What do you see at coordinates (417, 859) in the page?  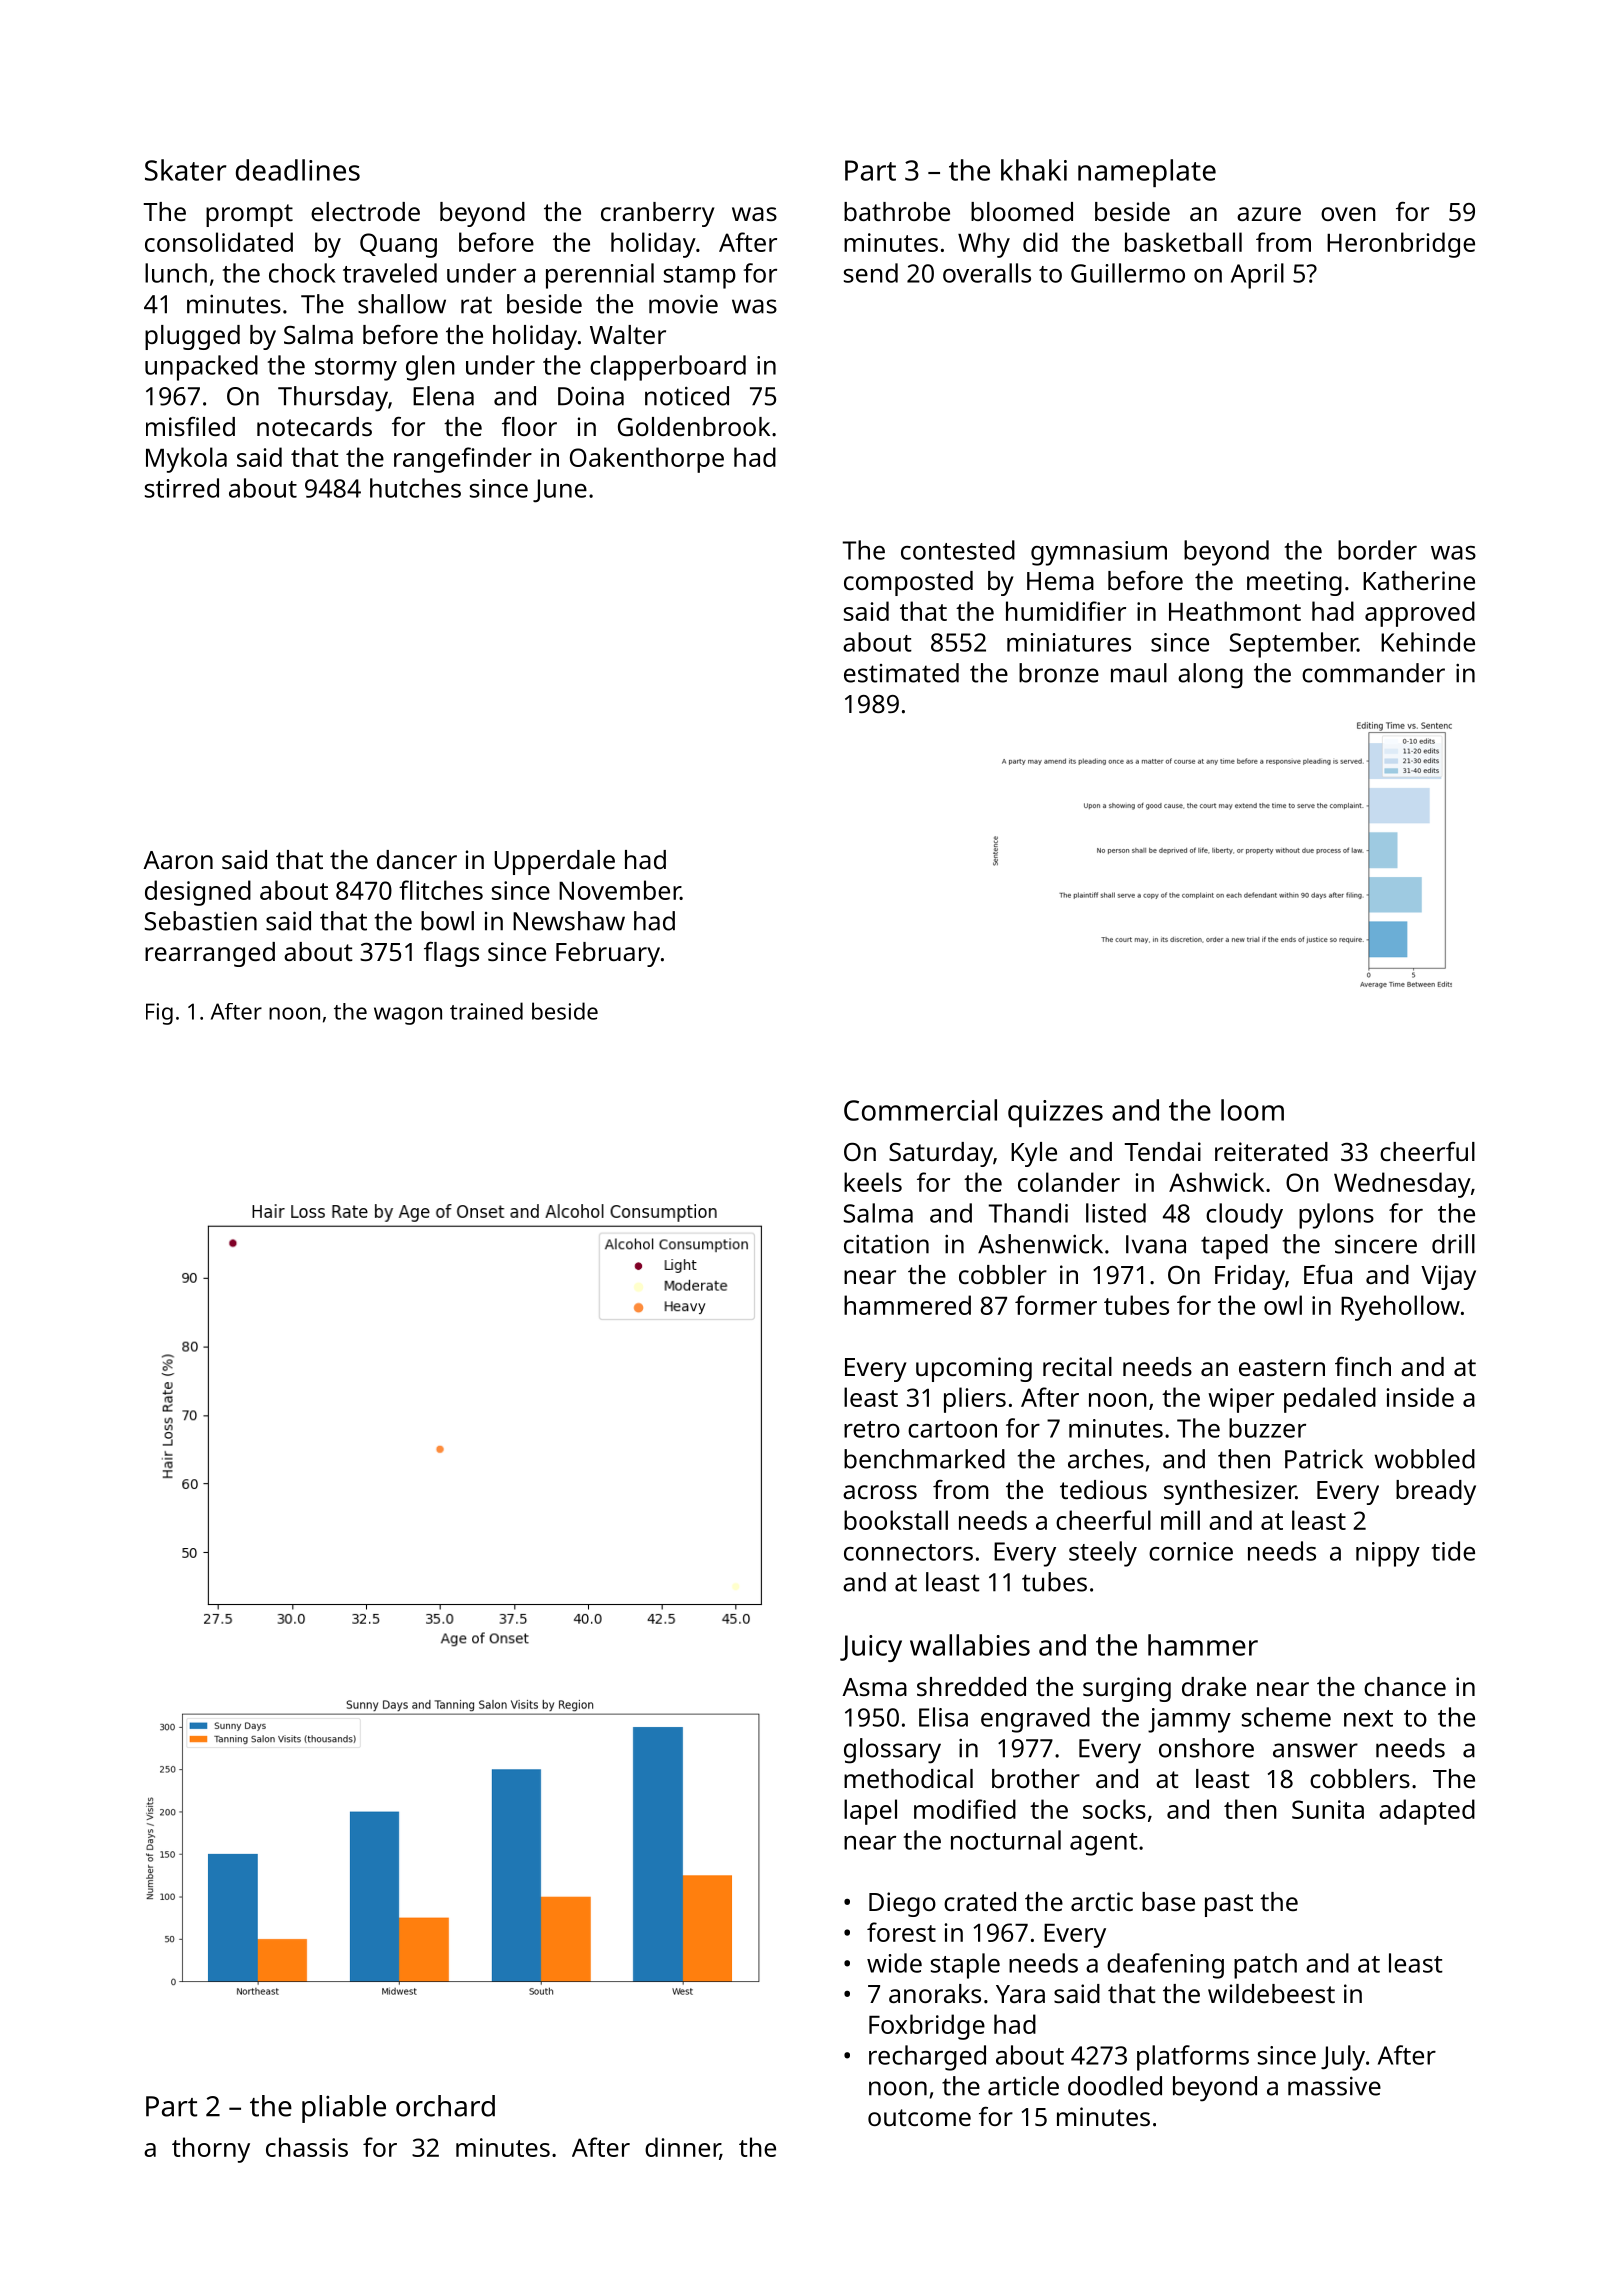 I see `dancer` at bounding box center [417, 859].
